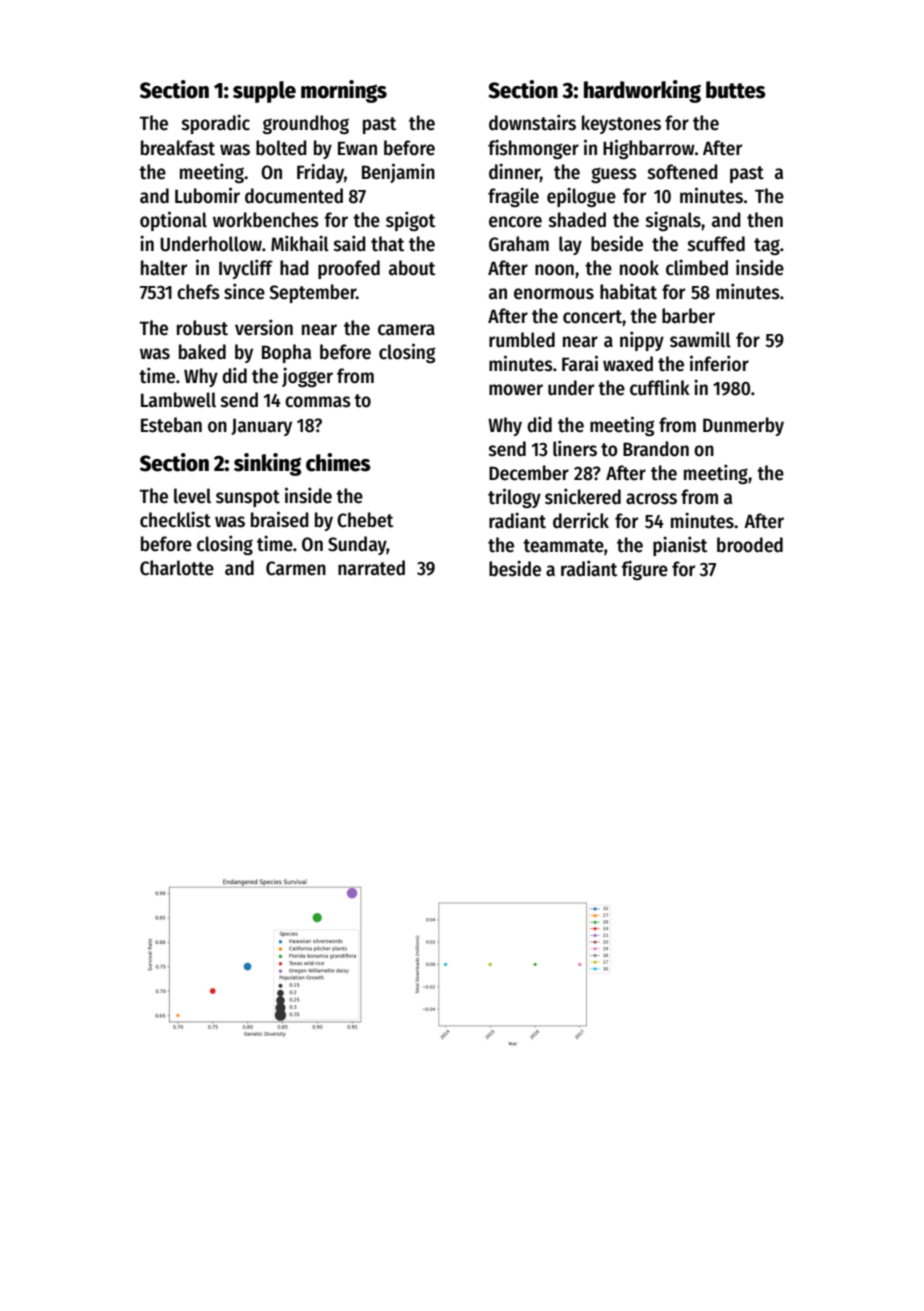 The height and width of the page is (1311, 924). What do you see at coordinates (244, 291) in the page?
I see `since` at bounding box center [244, 291].
